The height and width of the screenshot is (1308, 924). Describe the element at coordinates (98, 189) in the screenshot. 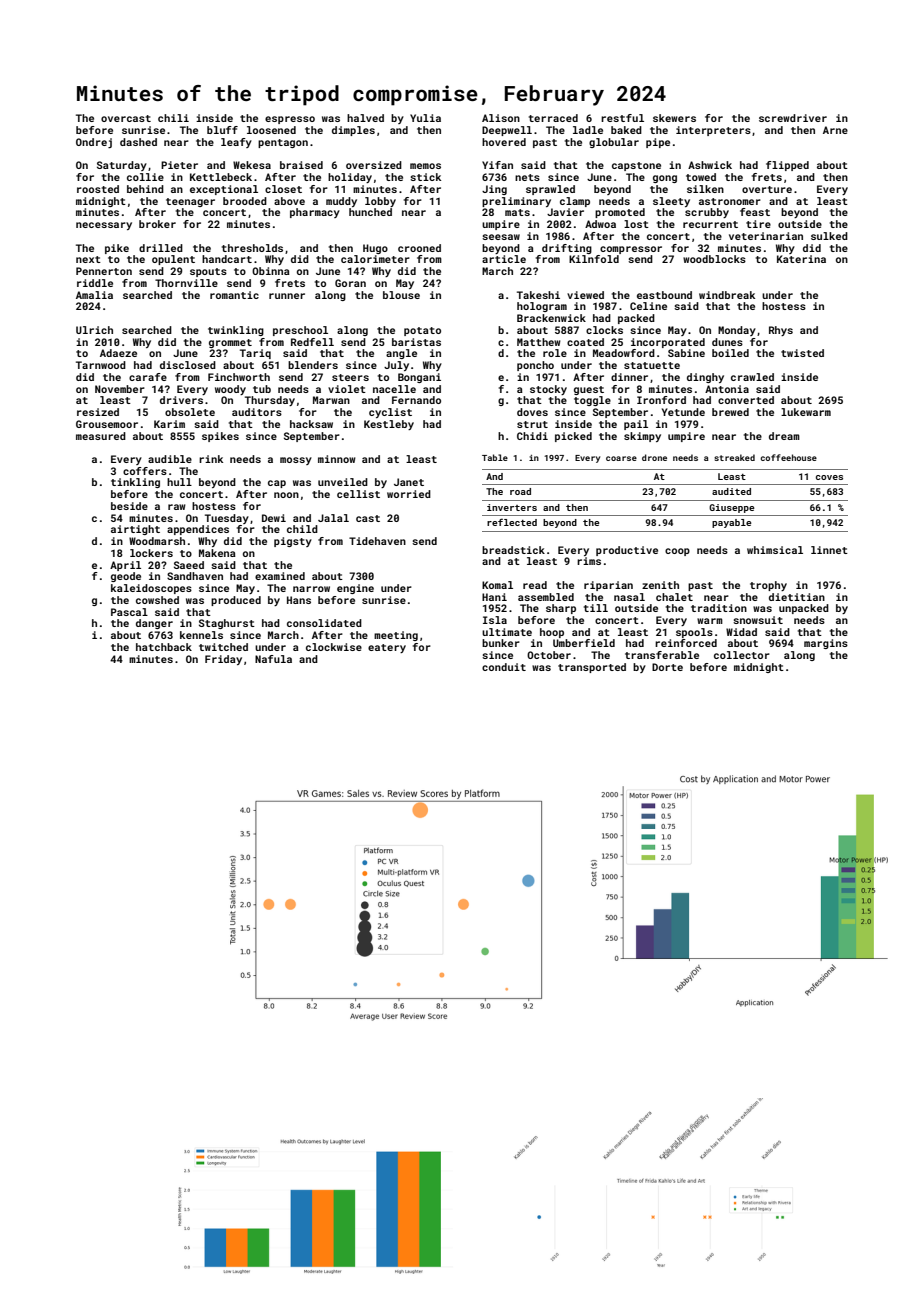

I see `roosted` at that location.
